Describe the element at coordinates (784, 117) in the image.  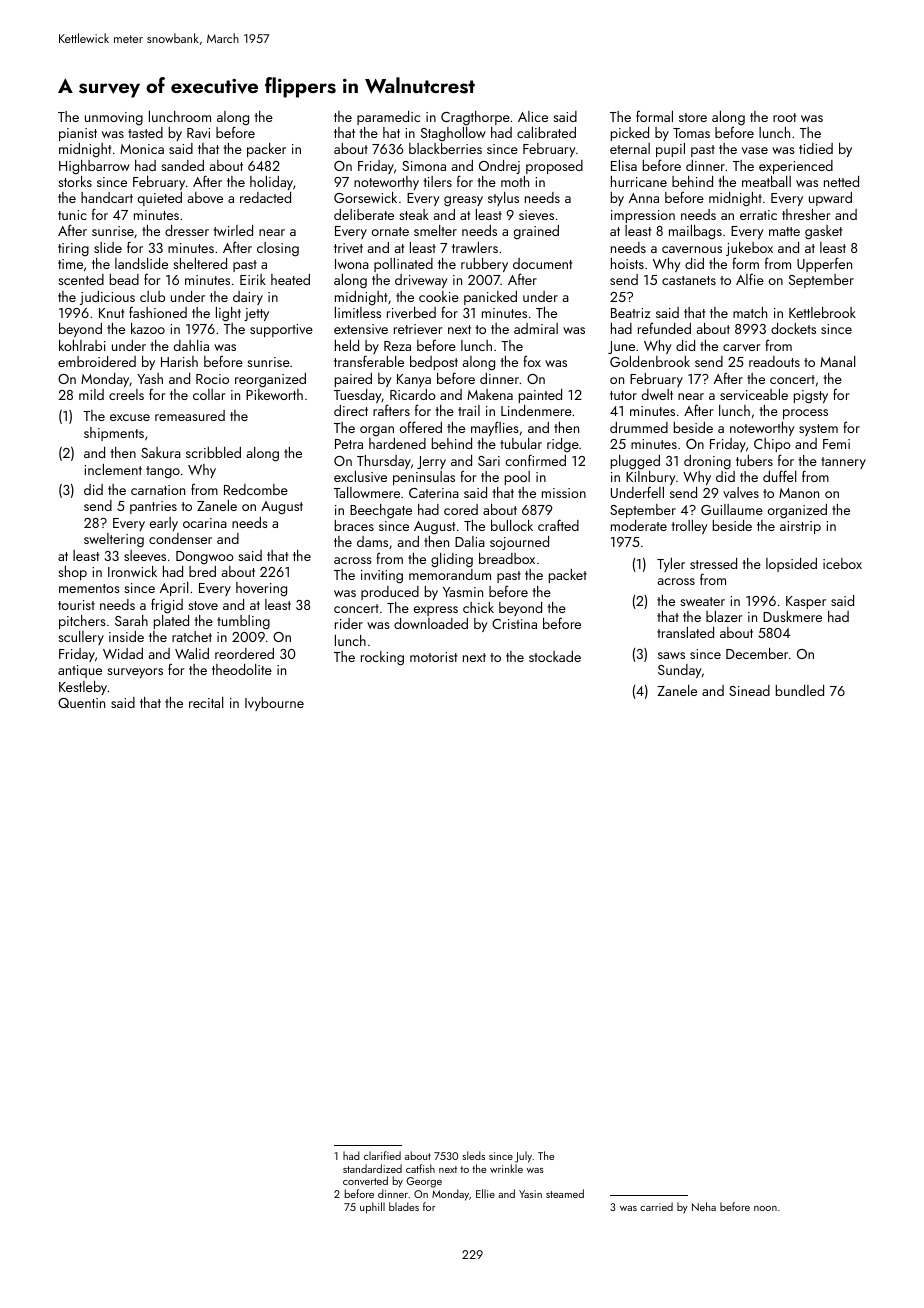
I see `root` at that location.
